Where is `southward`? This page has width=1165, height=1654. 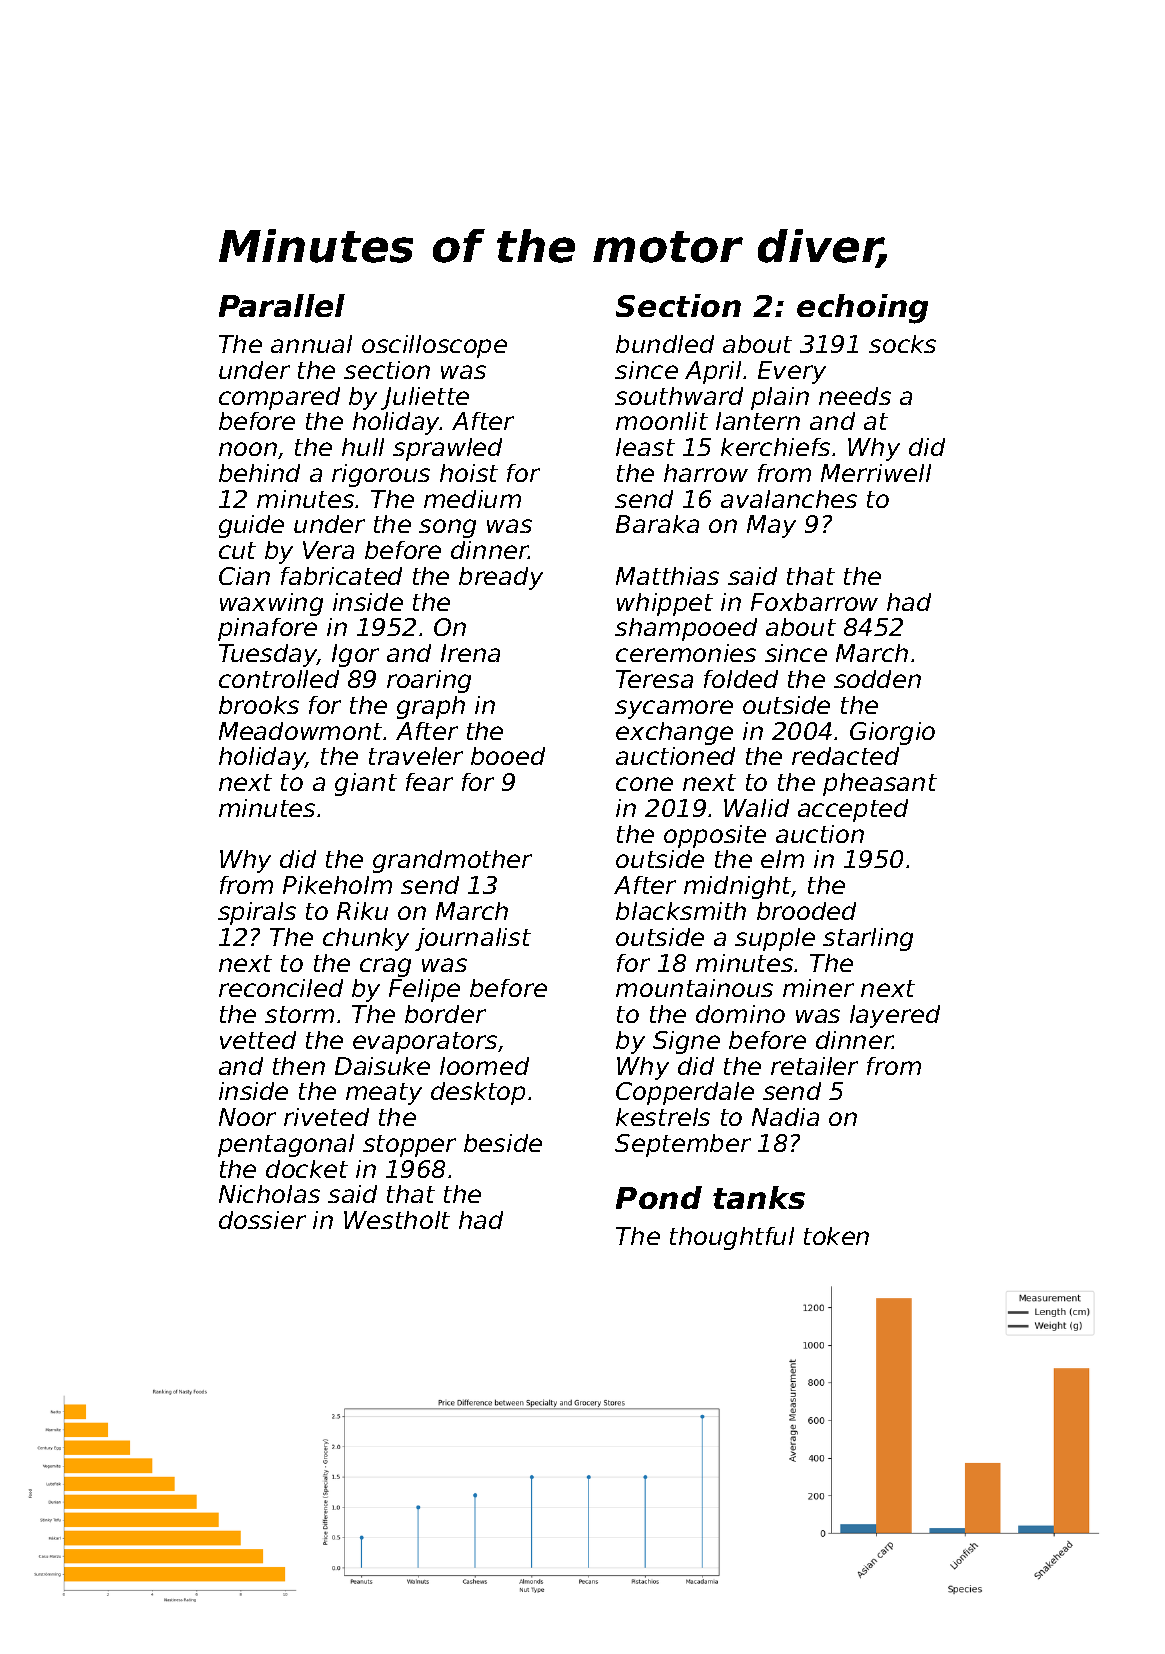 southward is located at coordinates (679, 396).
